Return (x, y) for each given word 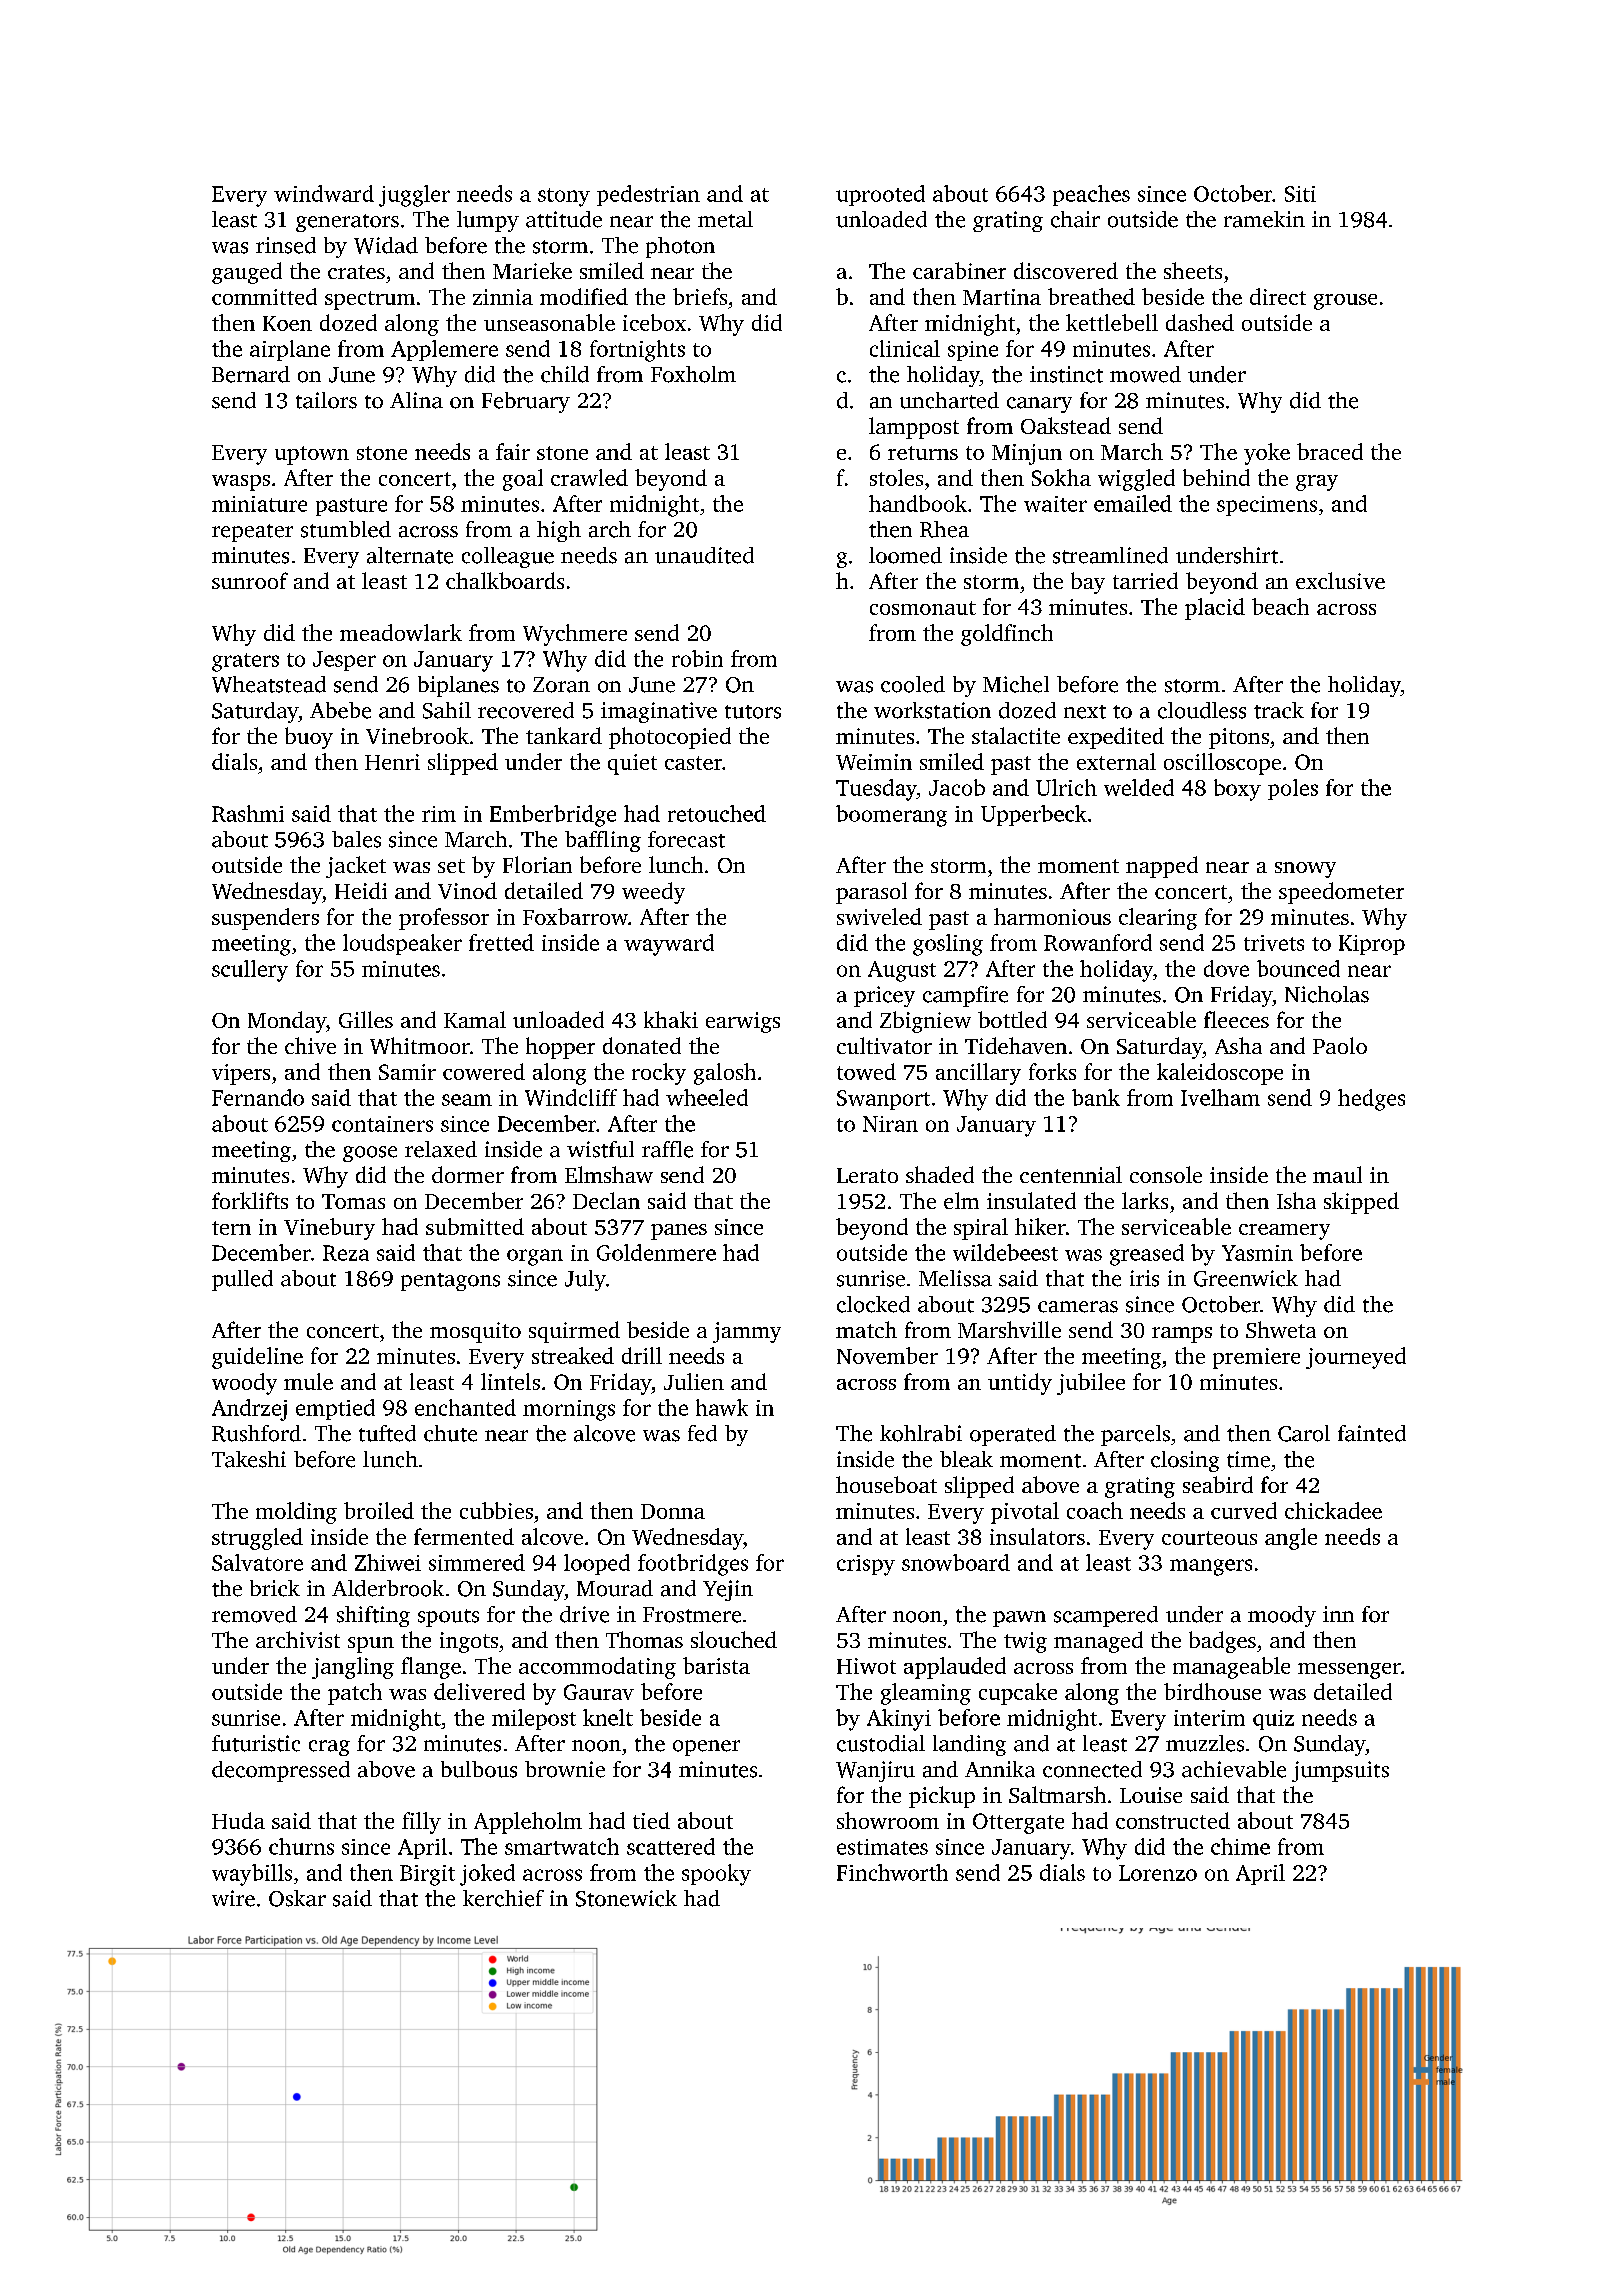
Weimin (874, 762)
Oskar (297, 1898)
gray (1317, 483)
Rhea (944, 529)
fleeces (1236, 1019)
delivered (479, 1691)
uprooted (880, 195)
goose (370, 1154)
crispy (866, 1565)
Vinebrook (417, 735)
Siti (1300, 194)
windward (324, 193)
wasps (241, 483)
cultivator (884, 1045)
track (1279, 710)
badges (1222, 1642)
